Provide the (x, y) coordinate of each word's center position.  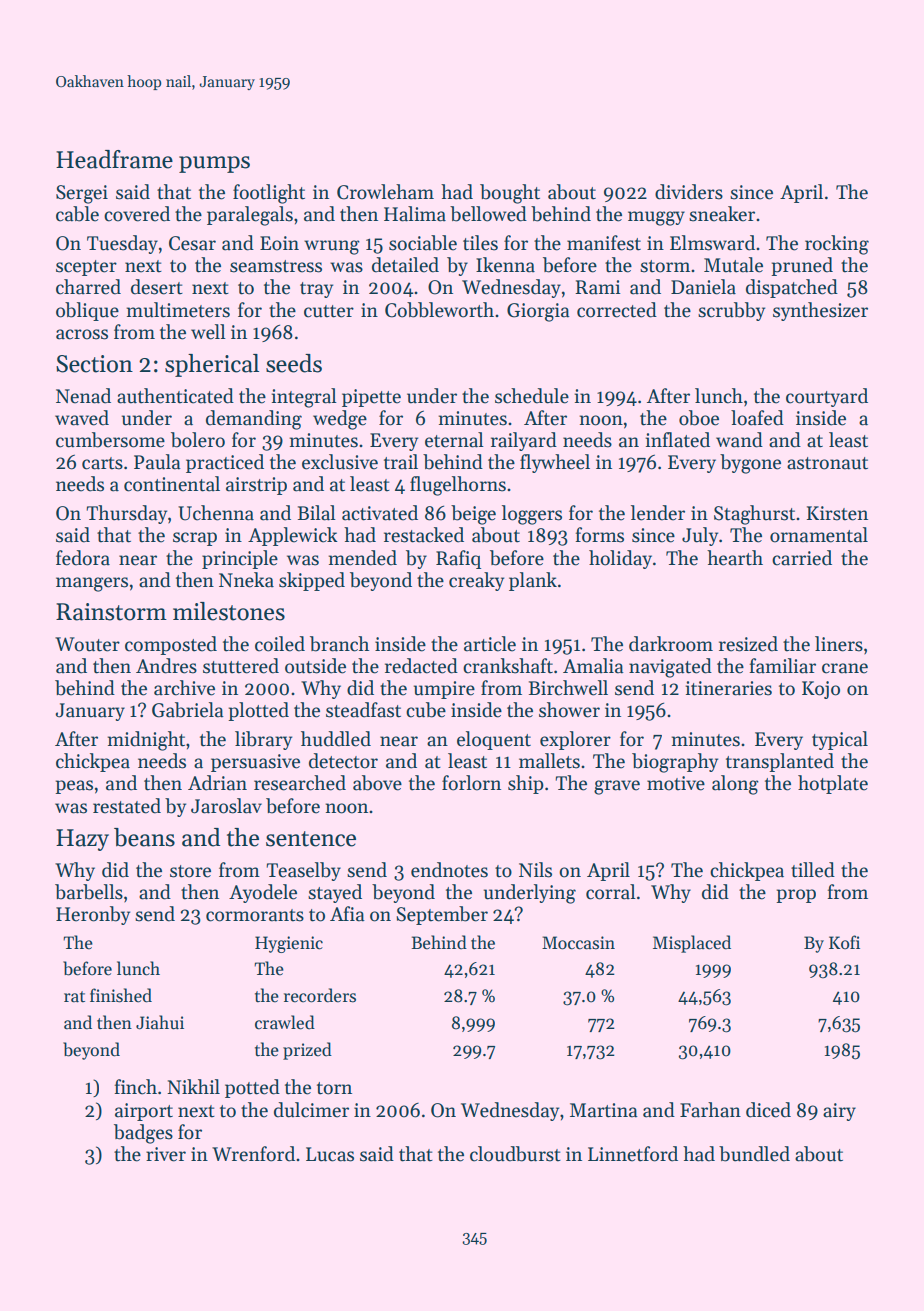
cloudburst (515, 1154)
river (166, 1154)
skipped (312, 581)
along (735, 785)
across (82, 334)
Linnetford (633, 1154)
